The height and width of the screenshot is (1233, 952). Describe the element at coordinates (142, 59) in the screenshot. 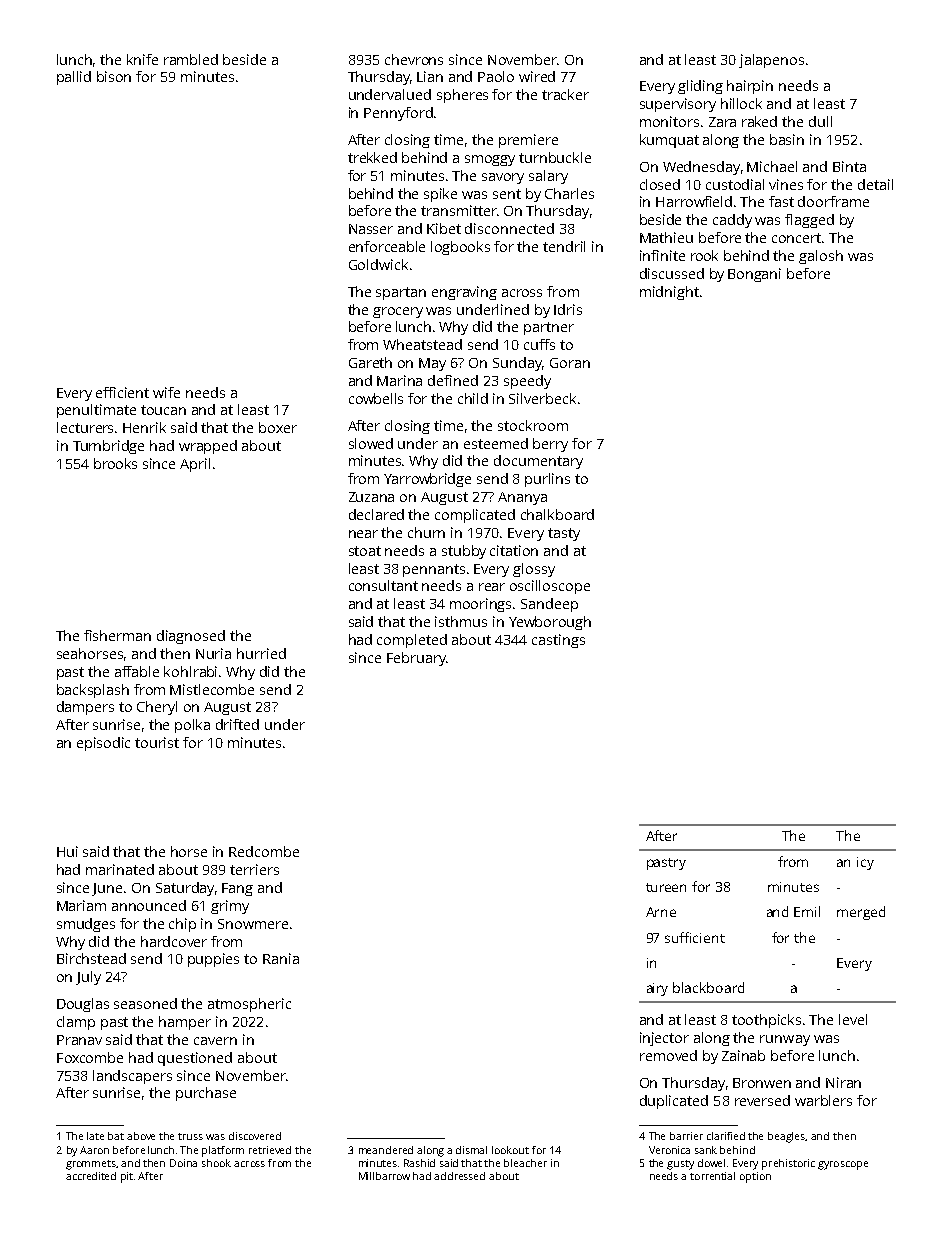

I see `knife` at that location.
